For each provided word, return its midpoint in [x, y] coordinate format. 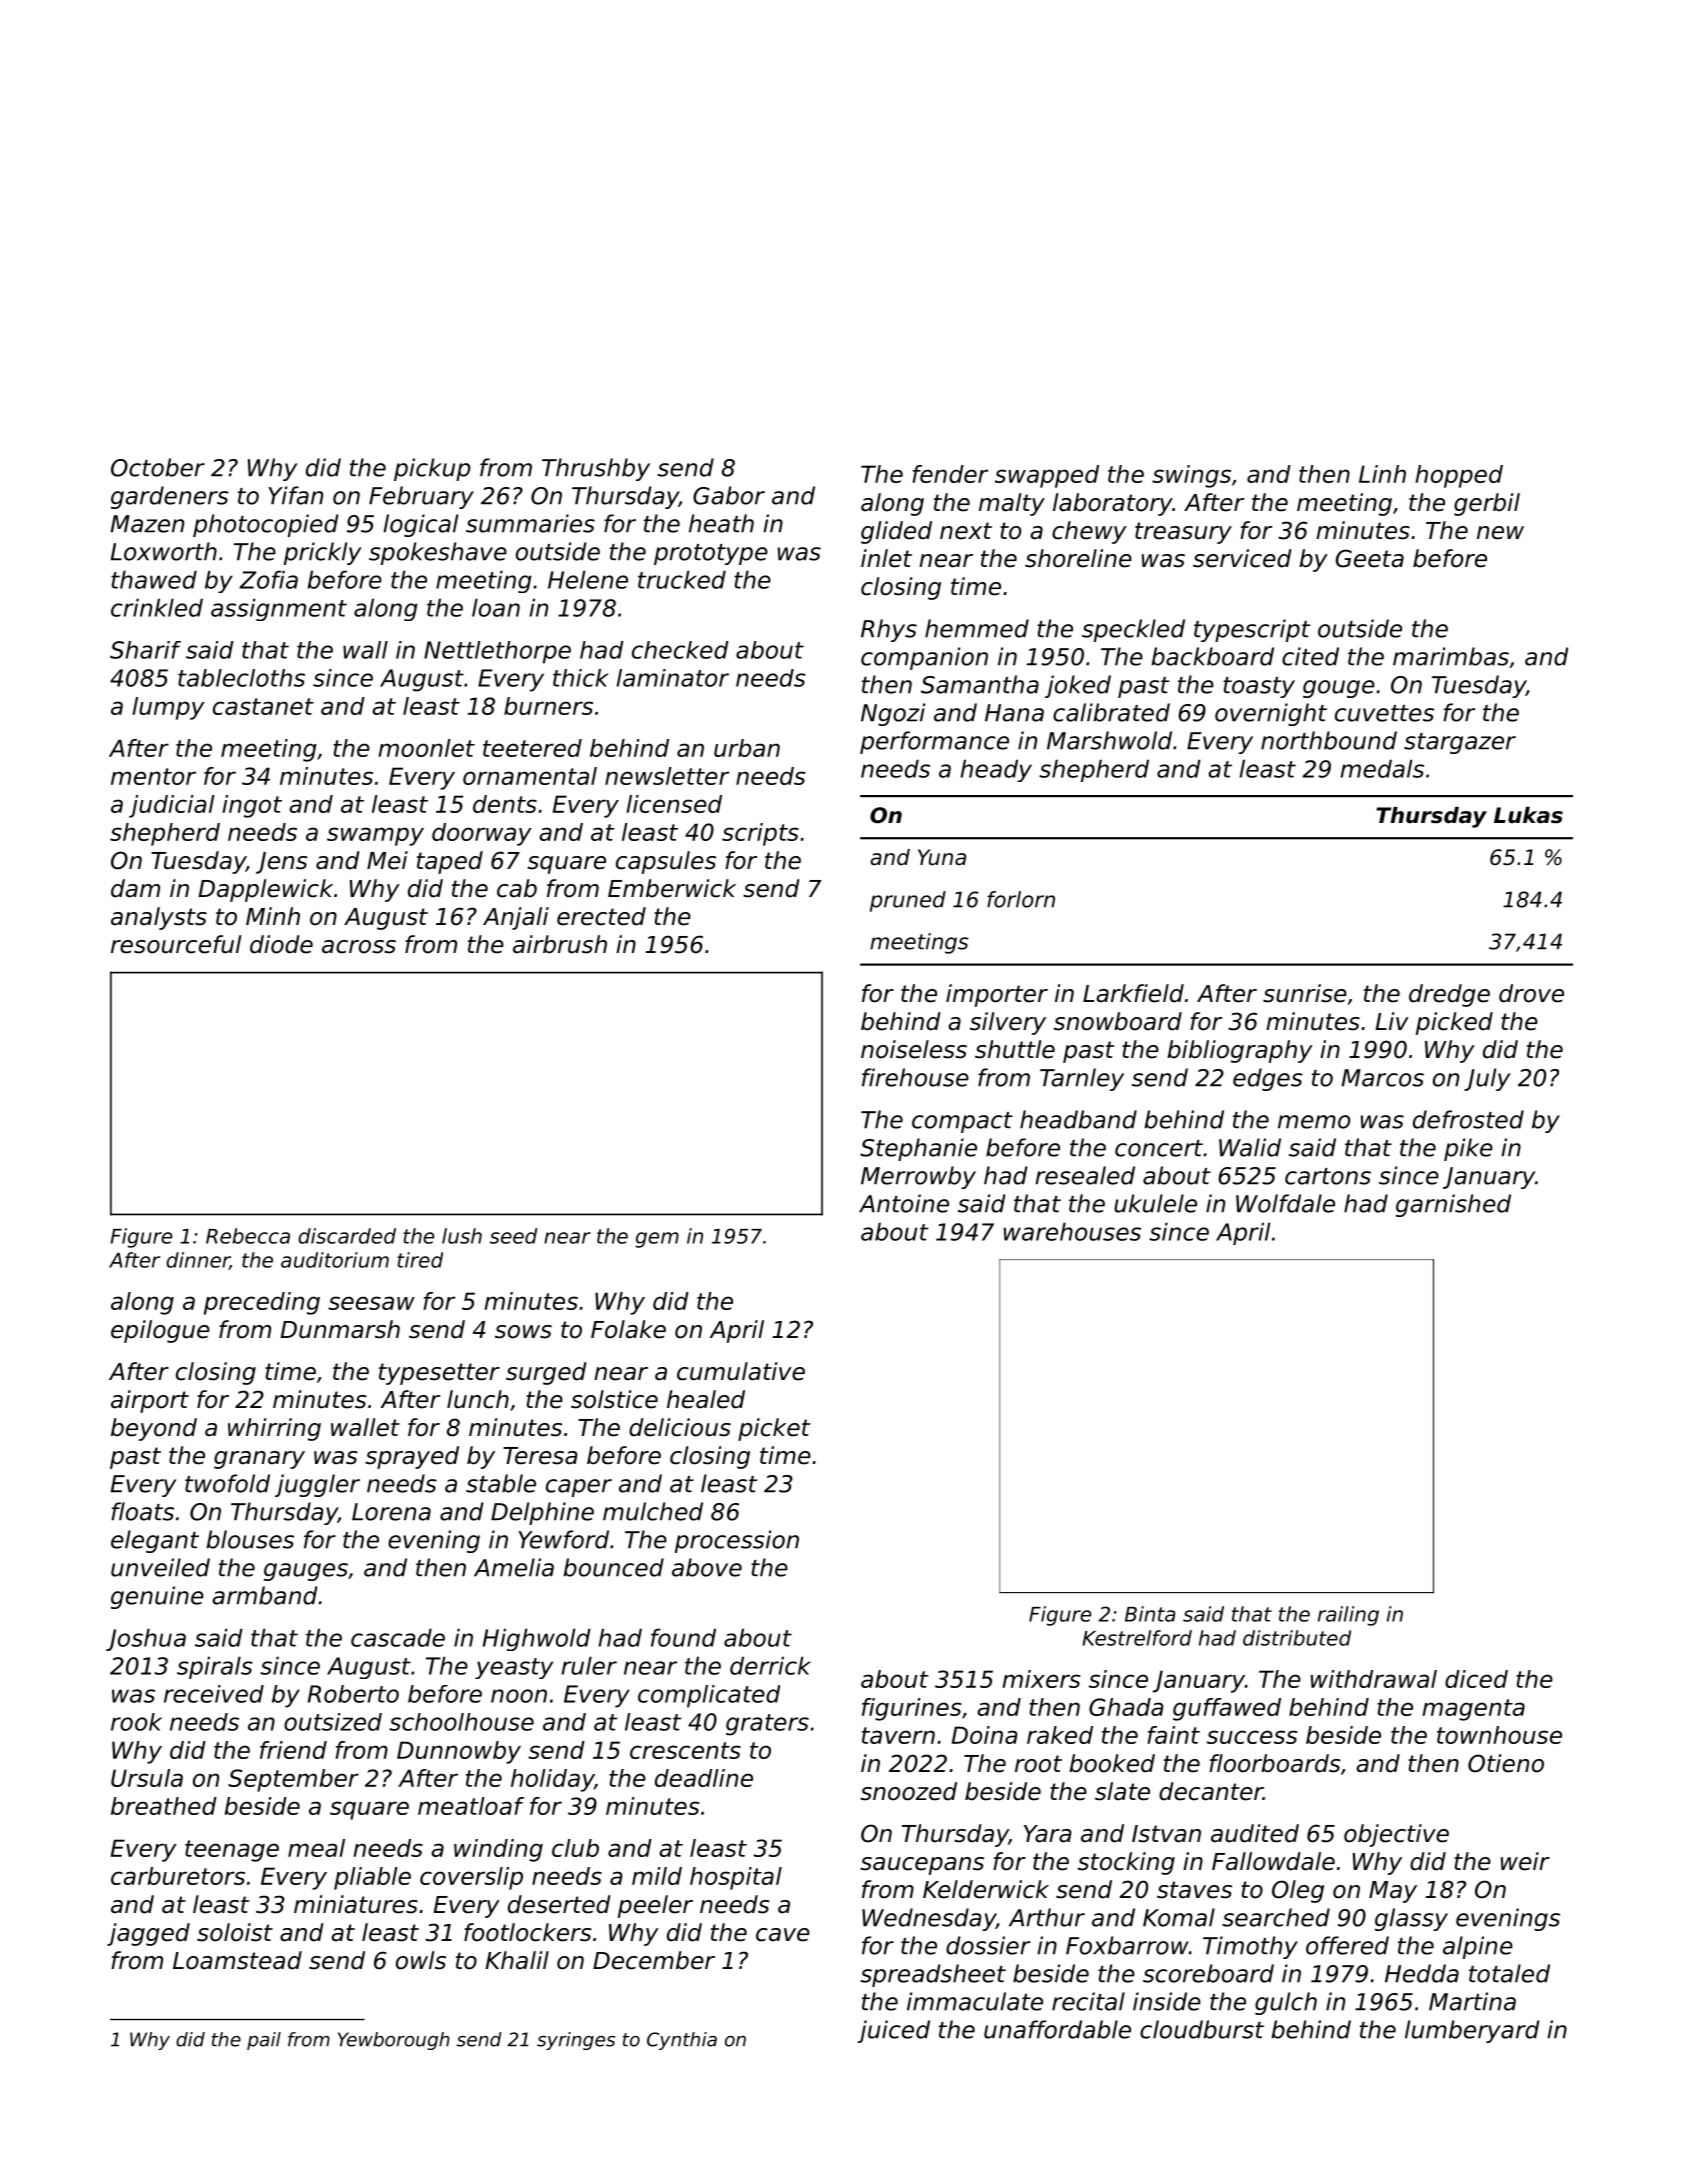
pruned [908, 901]
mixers [1041, 1679]
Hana [1014, 713]
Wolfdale [1285, 1203]
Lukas [1528, 815]
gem [657, 1240]
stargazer [1460, 743]
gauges [306, 1572]
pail [264, 2041]
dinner [198, 1261]
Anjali [516, 918]
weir [1525, 1861]
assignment [279, 609]
